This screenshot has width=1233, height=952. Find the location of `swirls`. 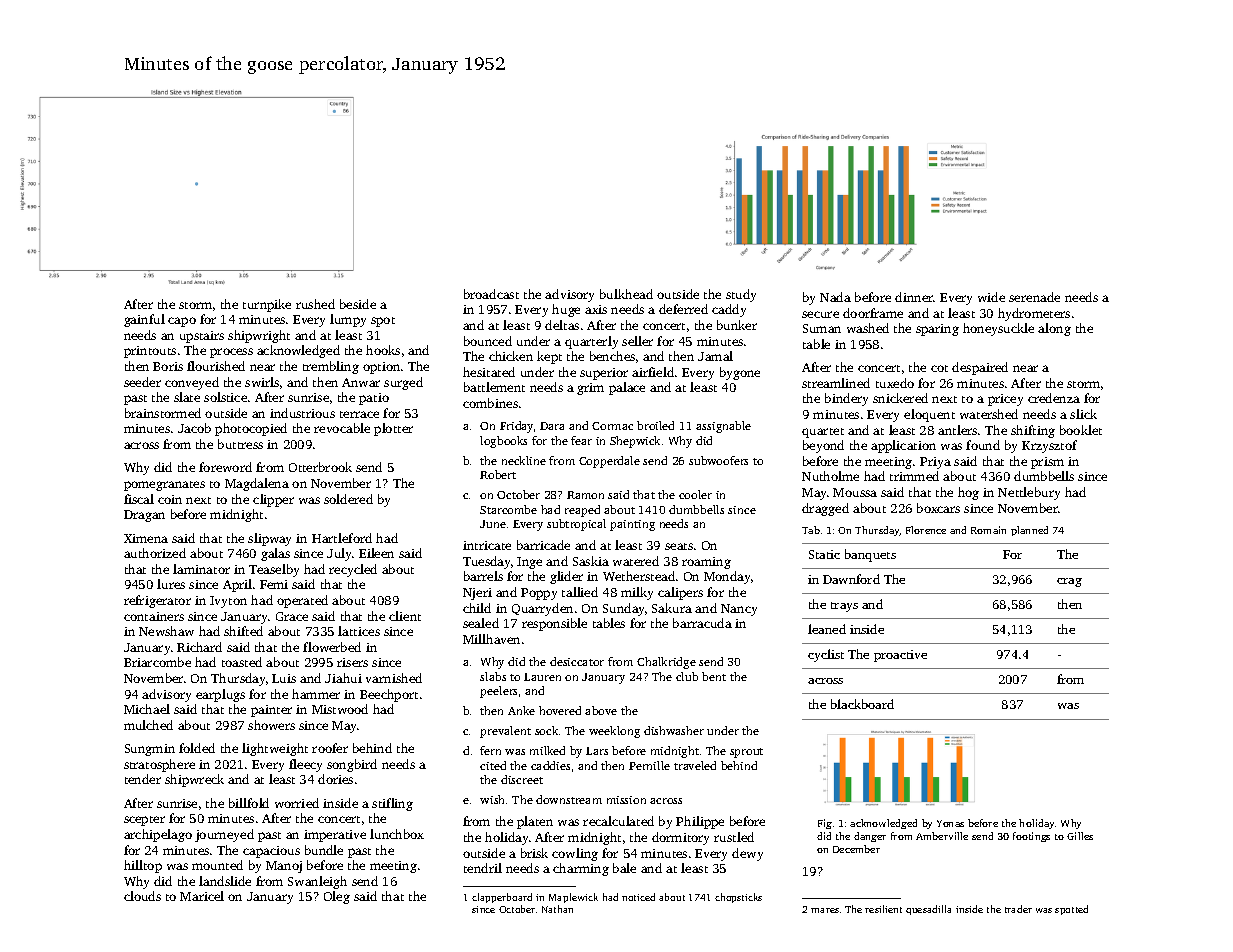

swirls is located at coordinates (262, 382).
